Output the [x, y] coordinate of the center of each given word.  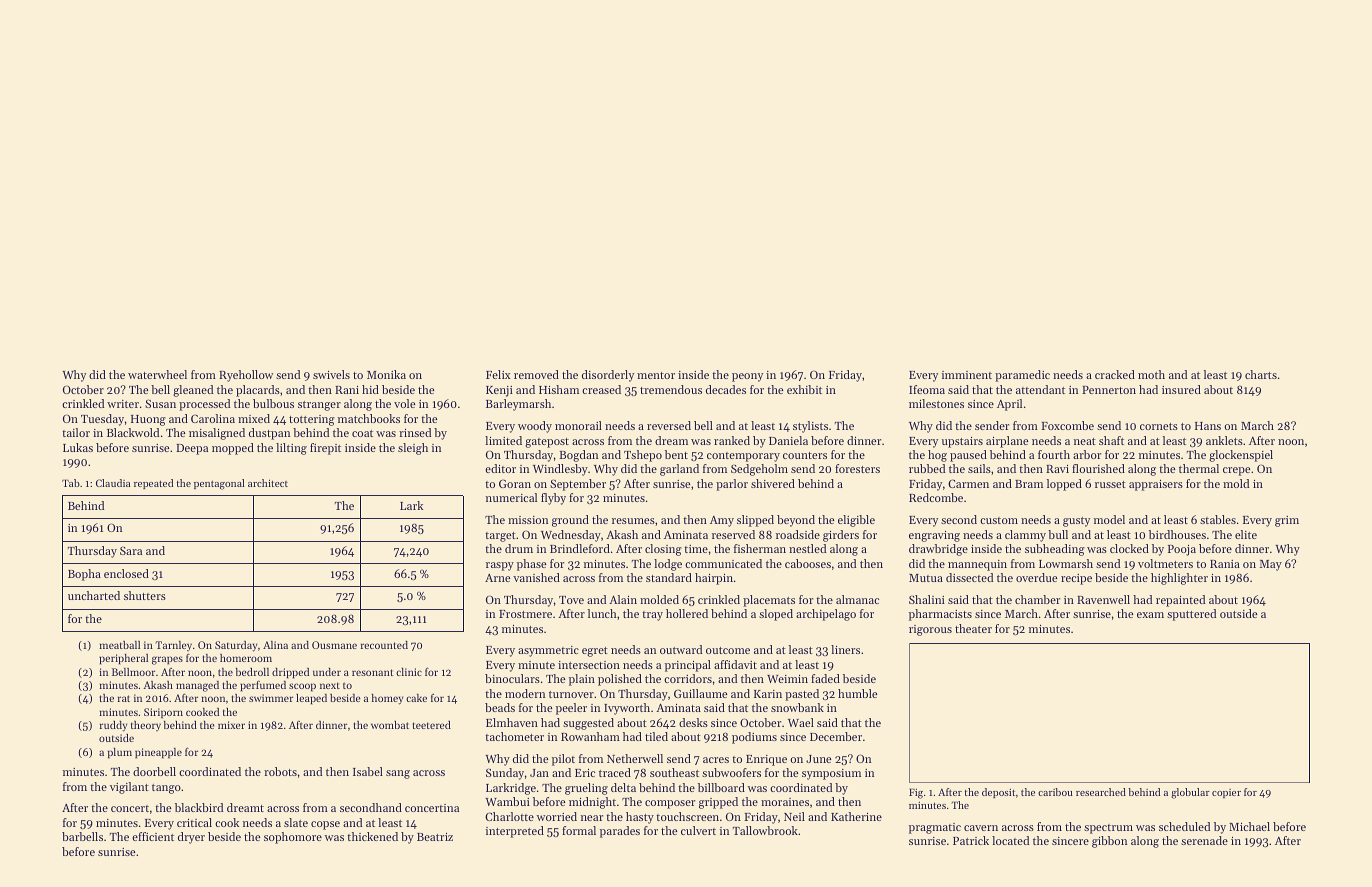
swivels [331, 374]
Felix [498, 374]
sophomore [293, 838]
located [1010, 840]
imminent [967, 375]
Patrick [971, 840]
